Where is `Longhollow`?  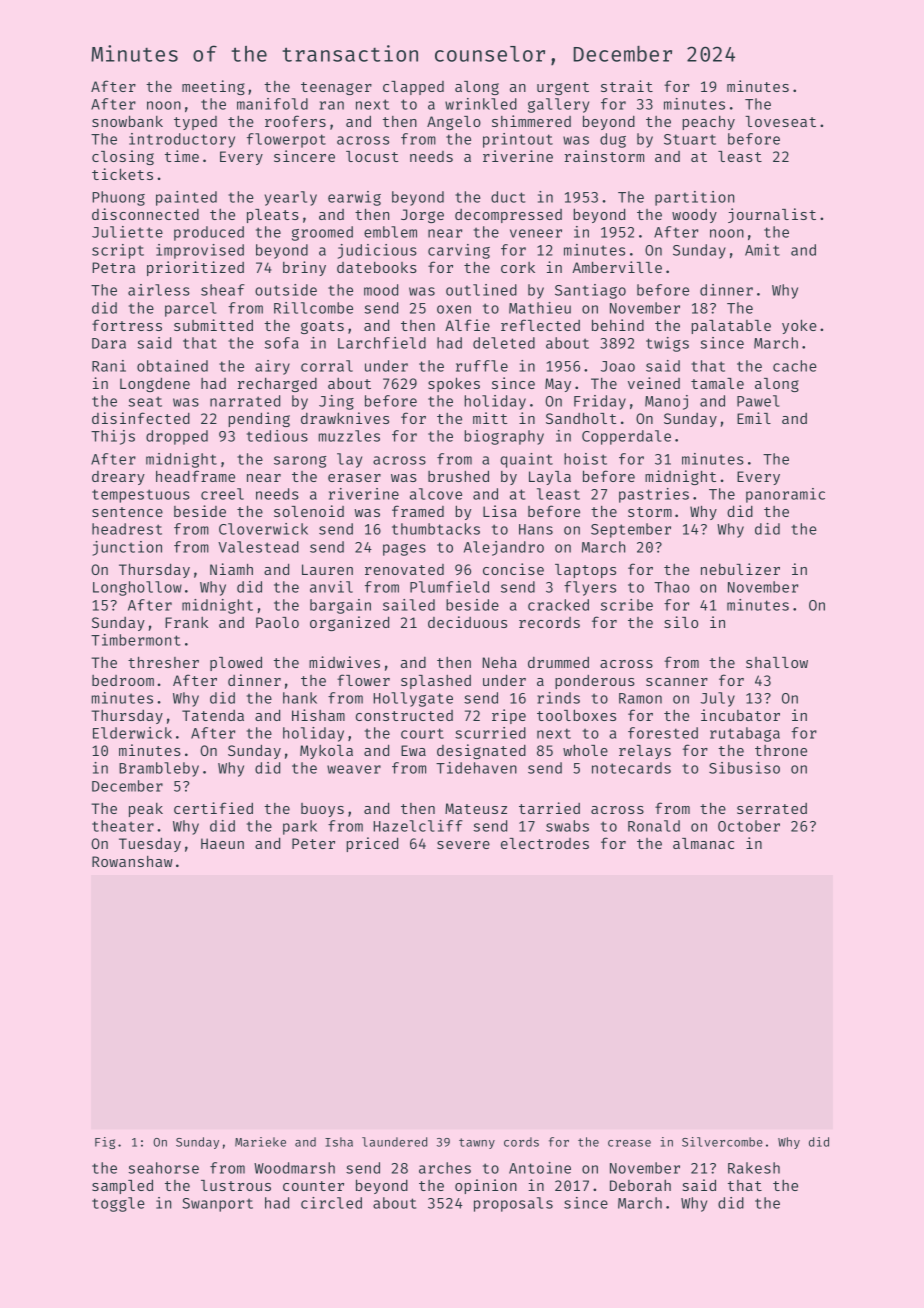
Longhollow is located at coordinates (137, 588).
